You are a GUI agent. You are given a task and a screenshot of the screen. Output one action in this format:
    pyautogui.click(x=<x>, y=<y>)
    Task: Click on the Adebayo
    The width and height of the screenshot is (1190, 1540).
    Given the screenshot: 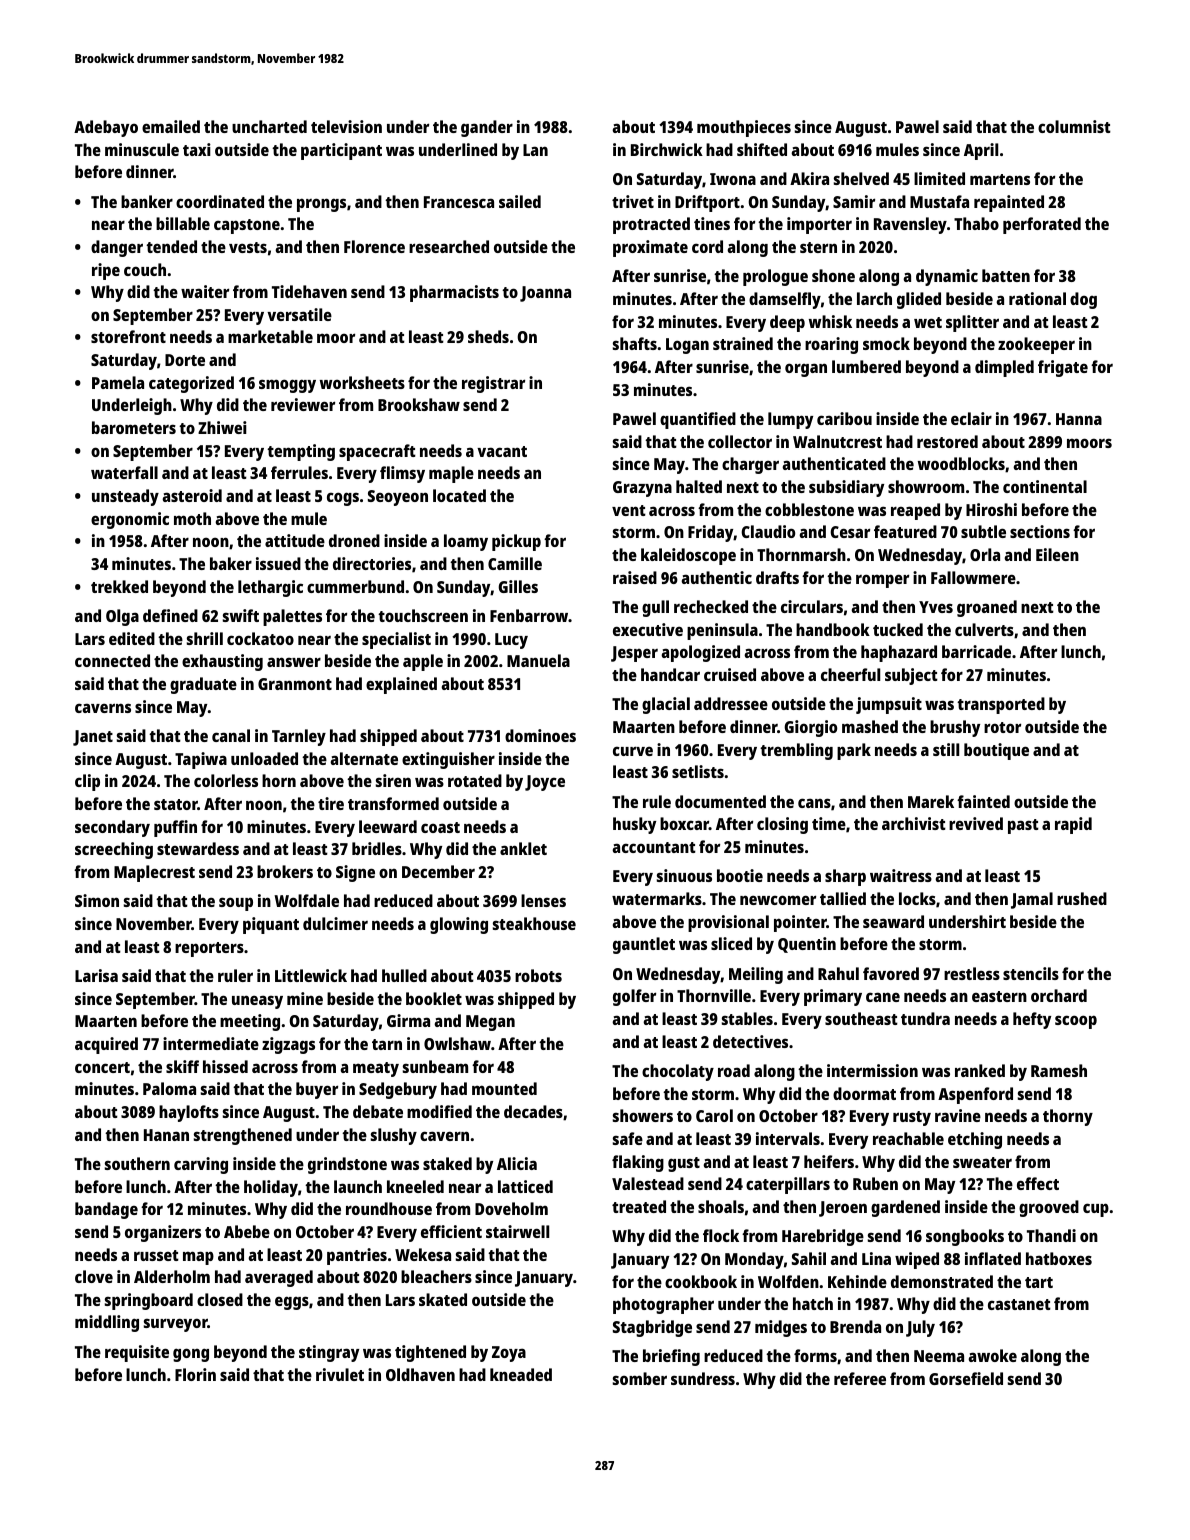 What is the action you would take?
    pyautogui.click(x=106, y=128)
